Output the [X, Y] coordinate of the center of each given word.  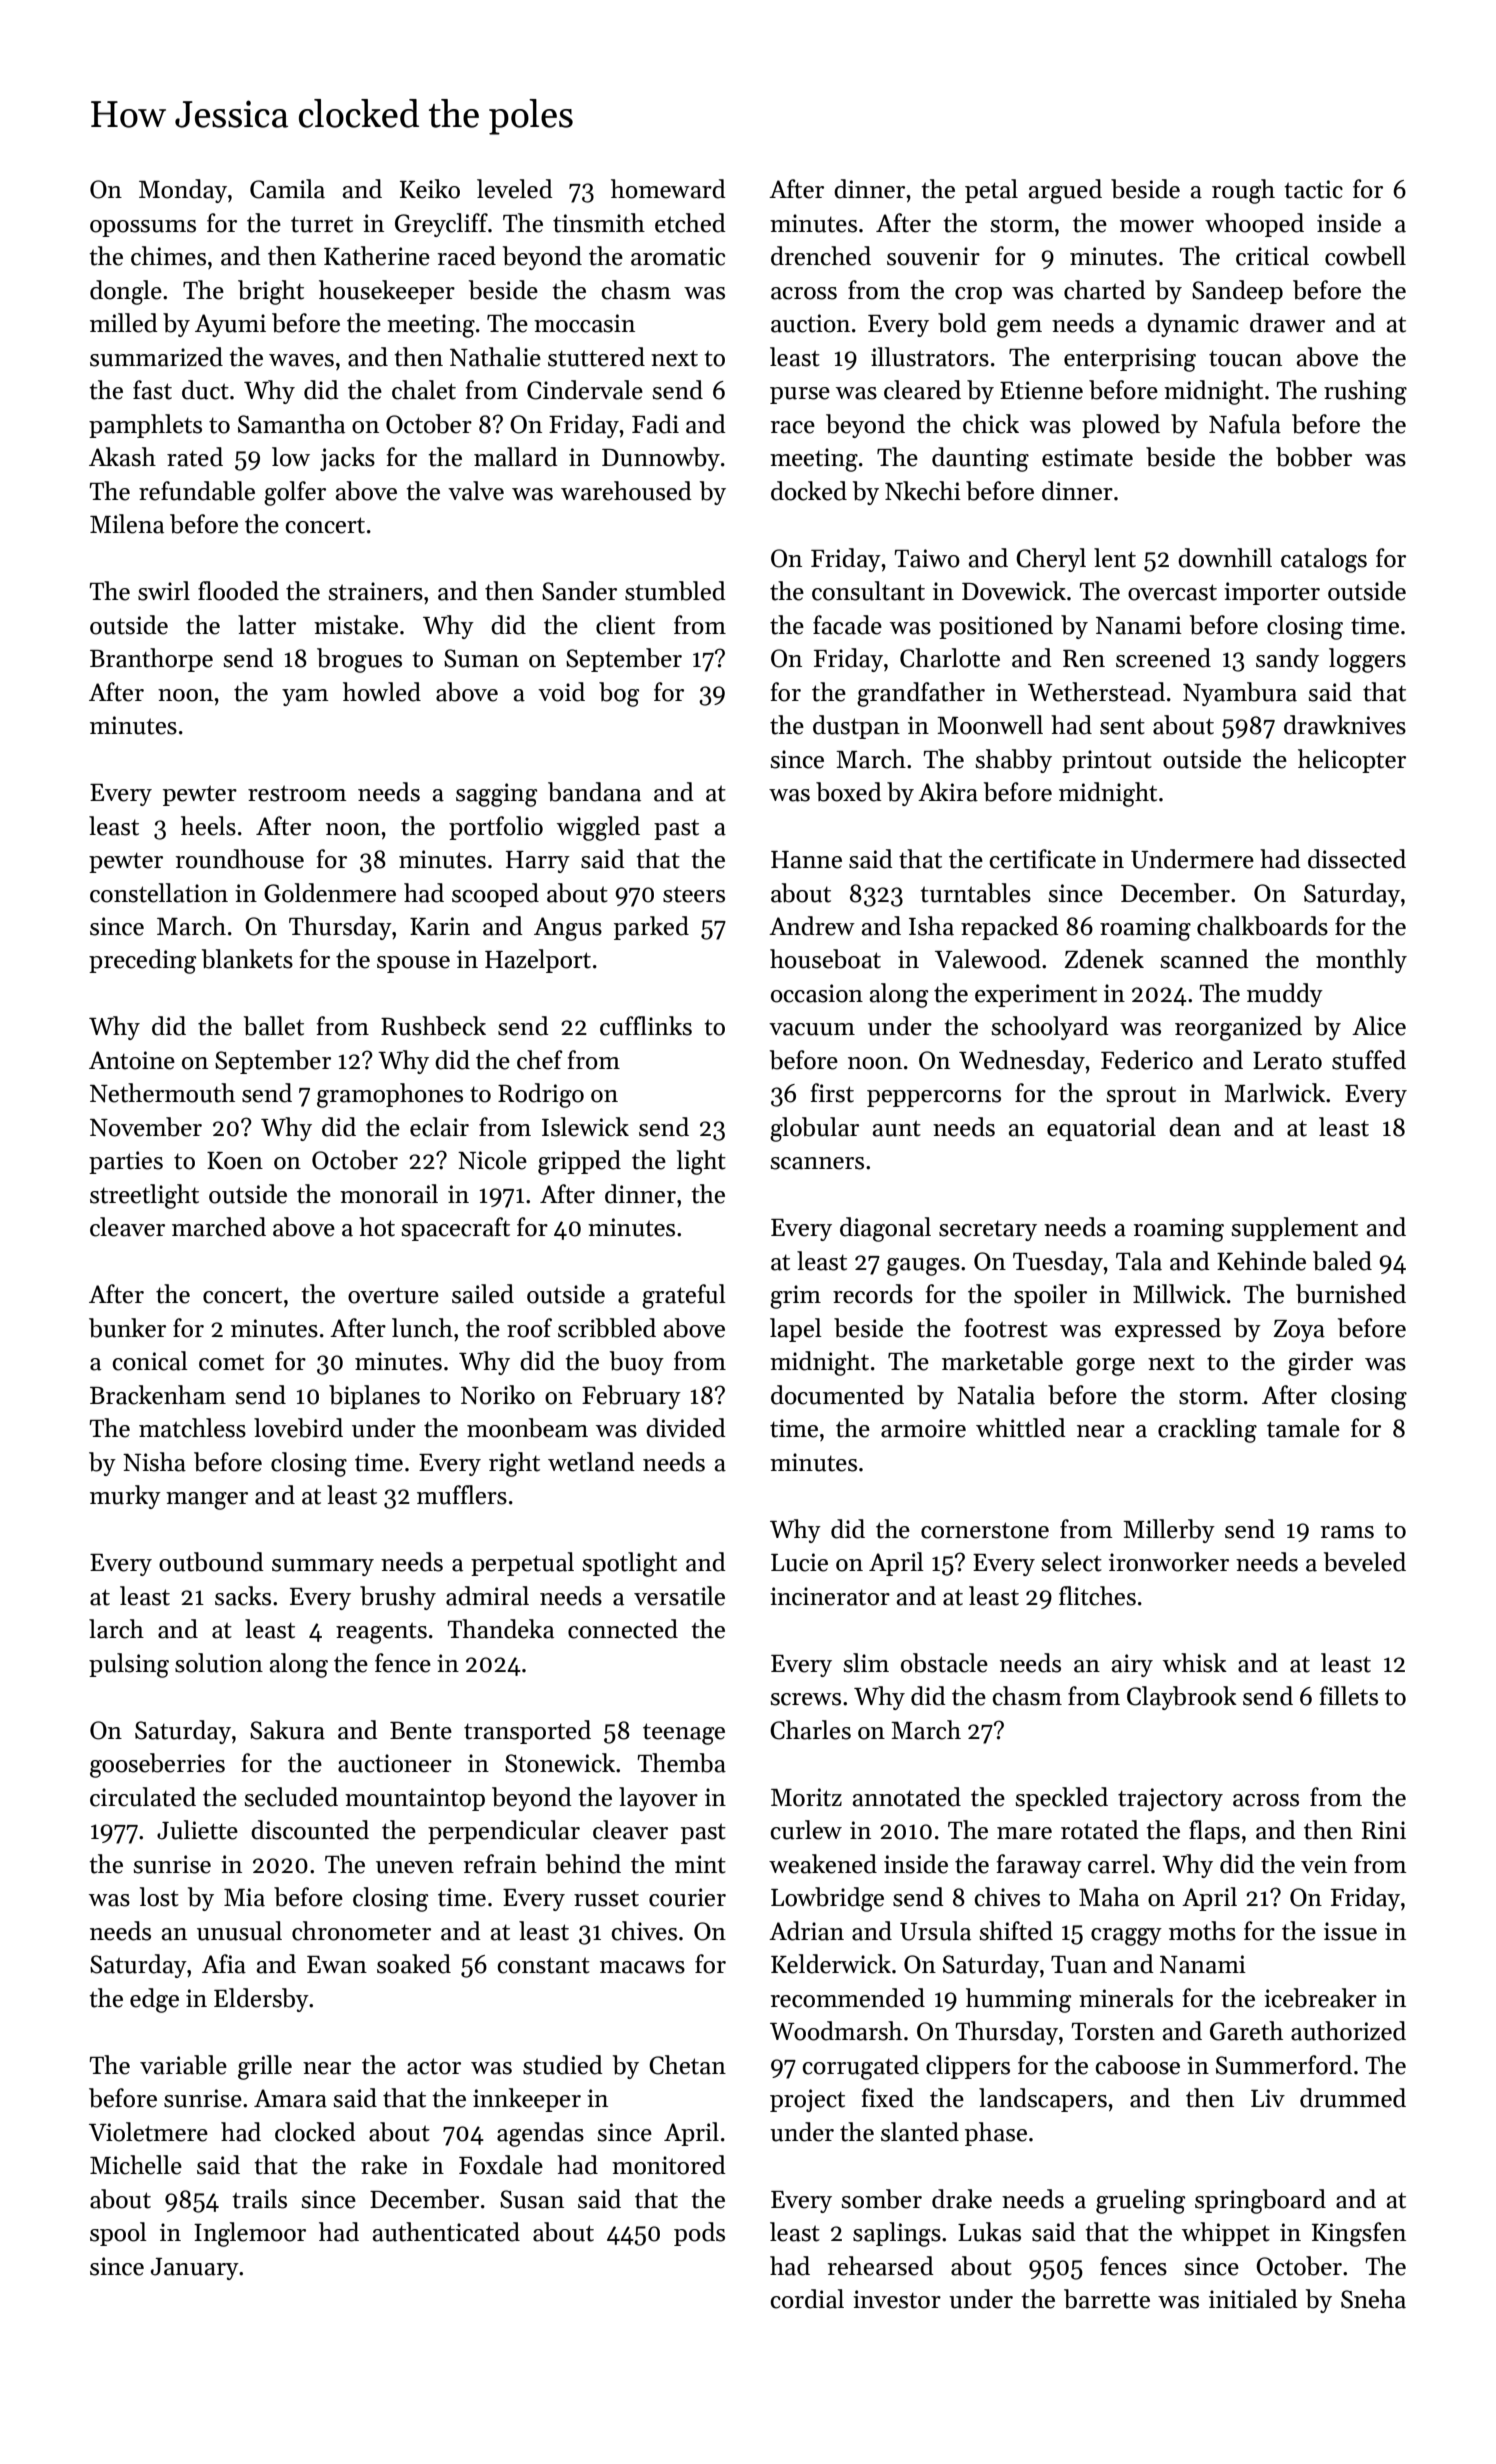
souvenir [933, 256]
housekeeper [387, 292]
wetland [591, 1462]
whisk [1195, 1663]
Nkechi [923, 491]
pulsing [129, 1665]
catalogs [1324, 560]
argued [1065, 191]
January [195, 2269]
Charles [810, 1730]
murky [125, 1497]
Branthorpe [151, 660]
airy [1132, 1665]
